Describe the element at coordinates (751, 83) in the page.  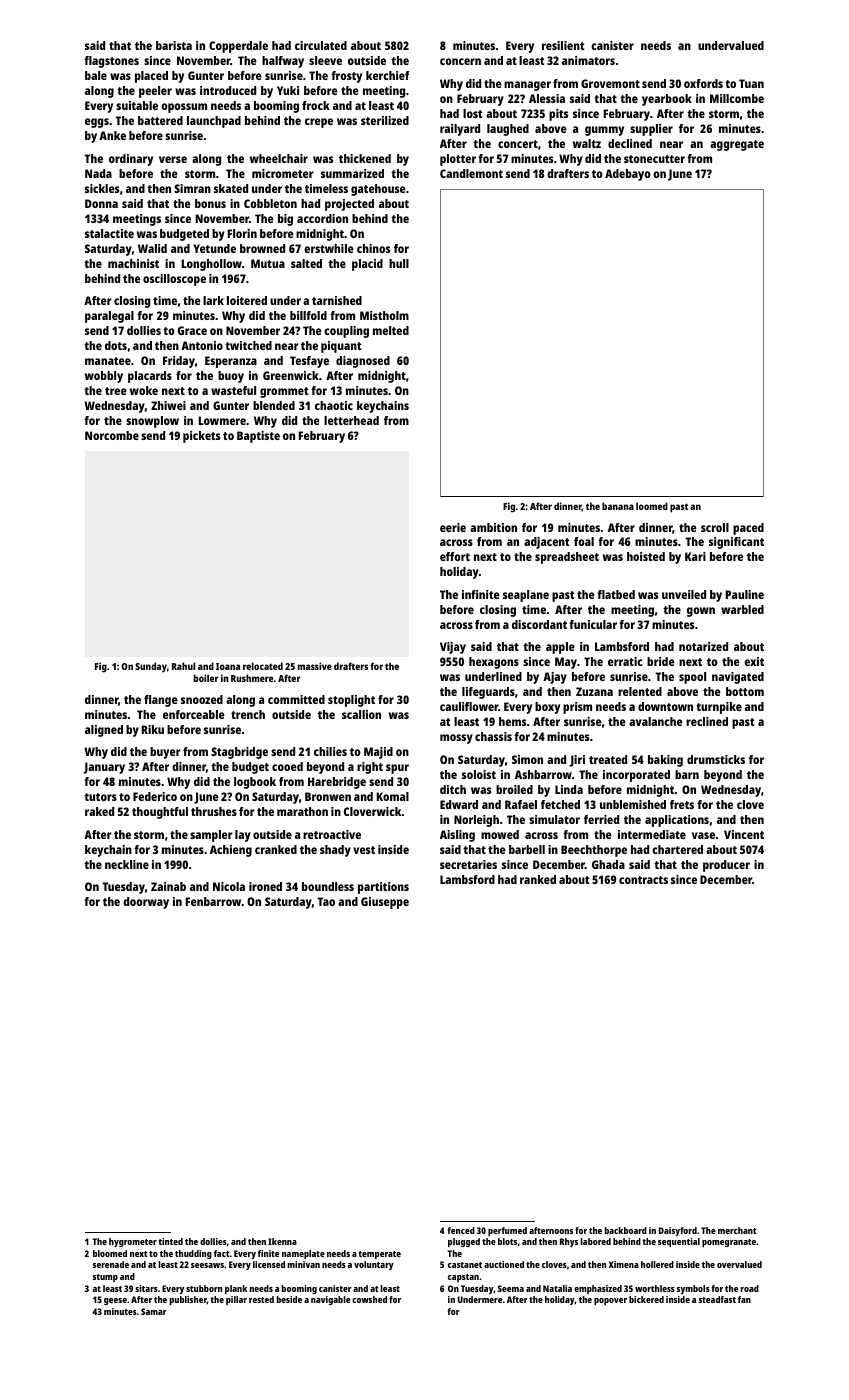
I see `Tuan` at that location.
